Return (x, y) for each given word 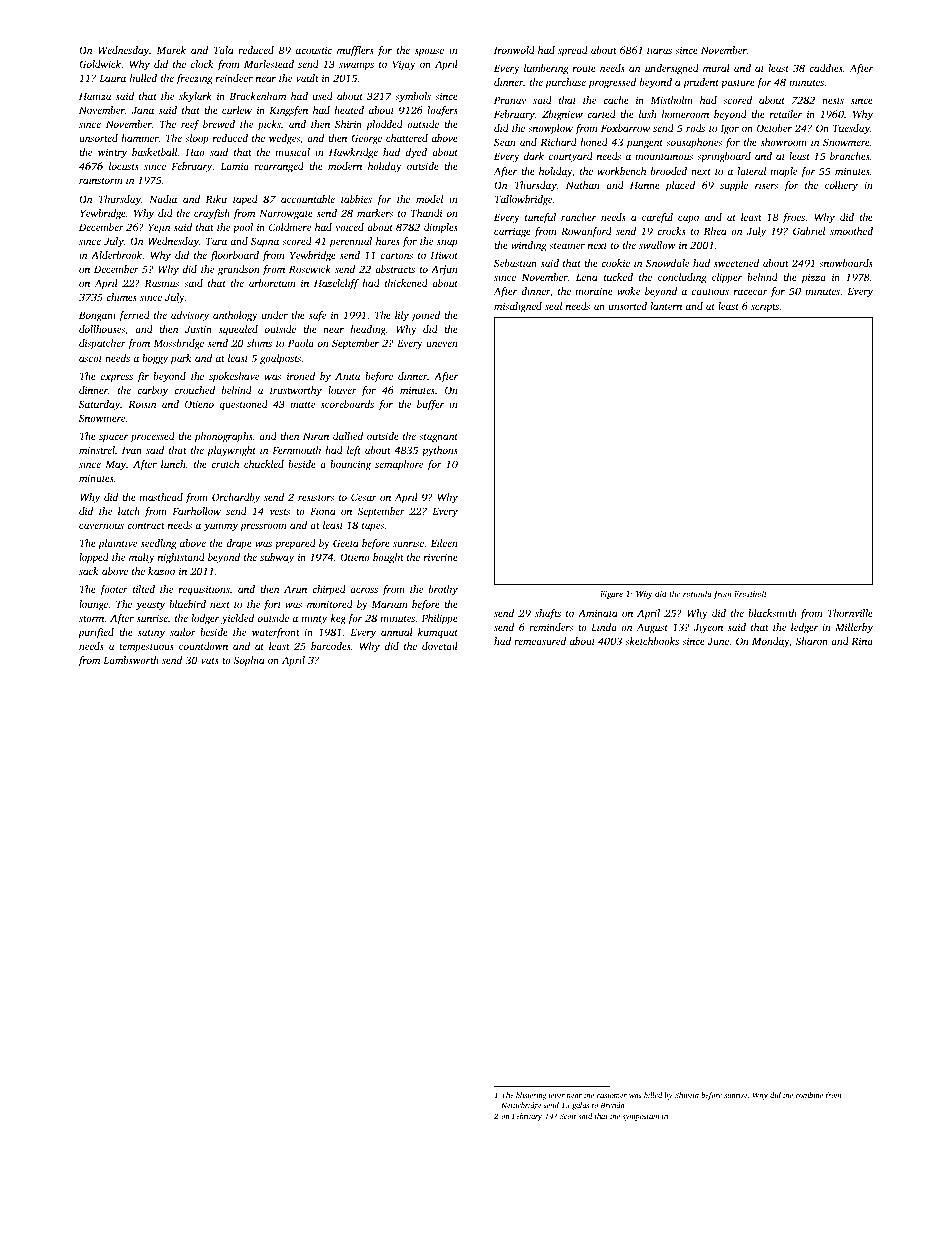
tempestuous (146, 648)
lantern (666, 306)
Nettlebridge (521, 1106)
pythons (440, 451)
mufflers (355, 51)
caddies (826, 68)
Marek (171, 50)
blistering (531, 1096)
